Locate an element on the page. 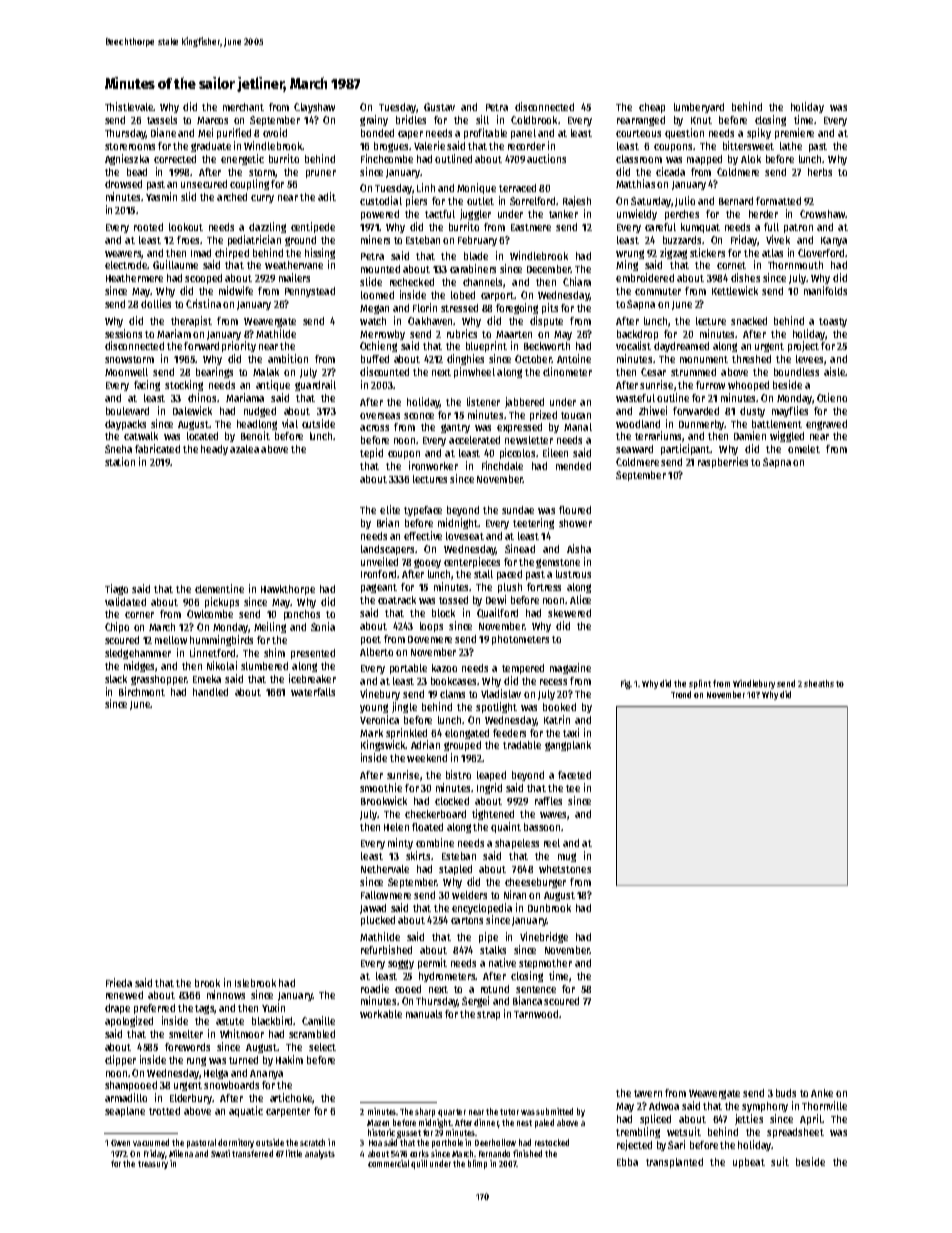 The width and height of the document is (952, 1233). azalea is located at coordinates (244, 449).
